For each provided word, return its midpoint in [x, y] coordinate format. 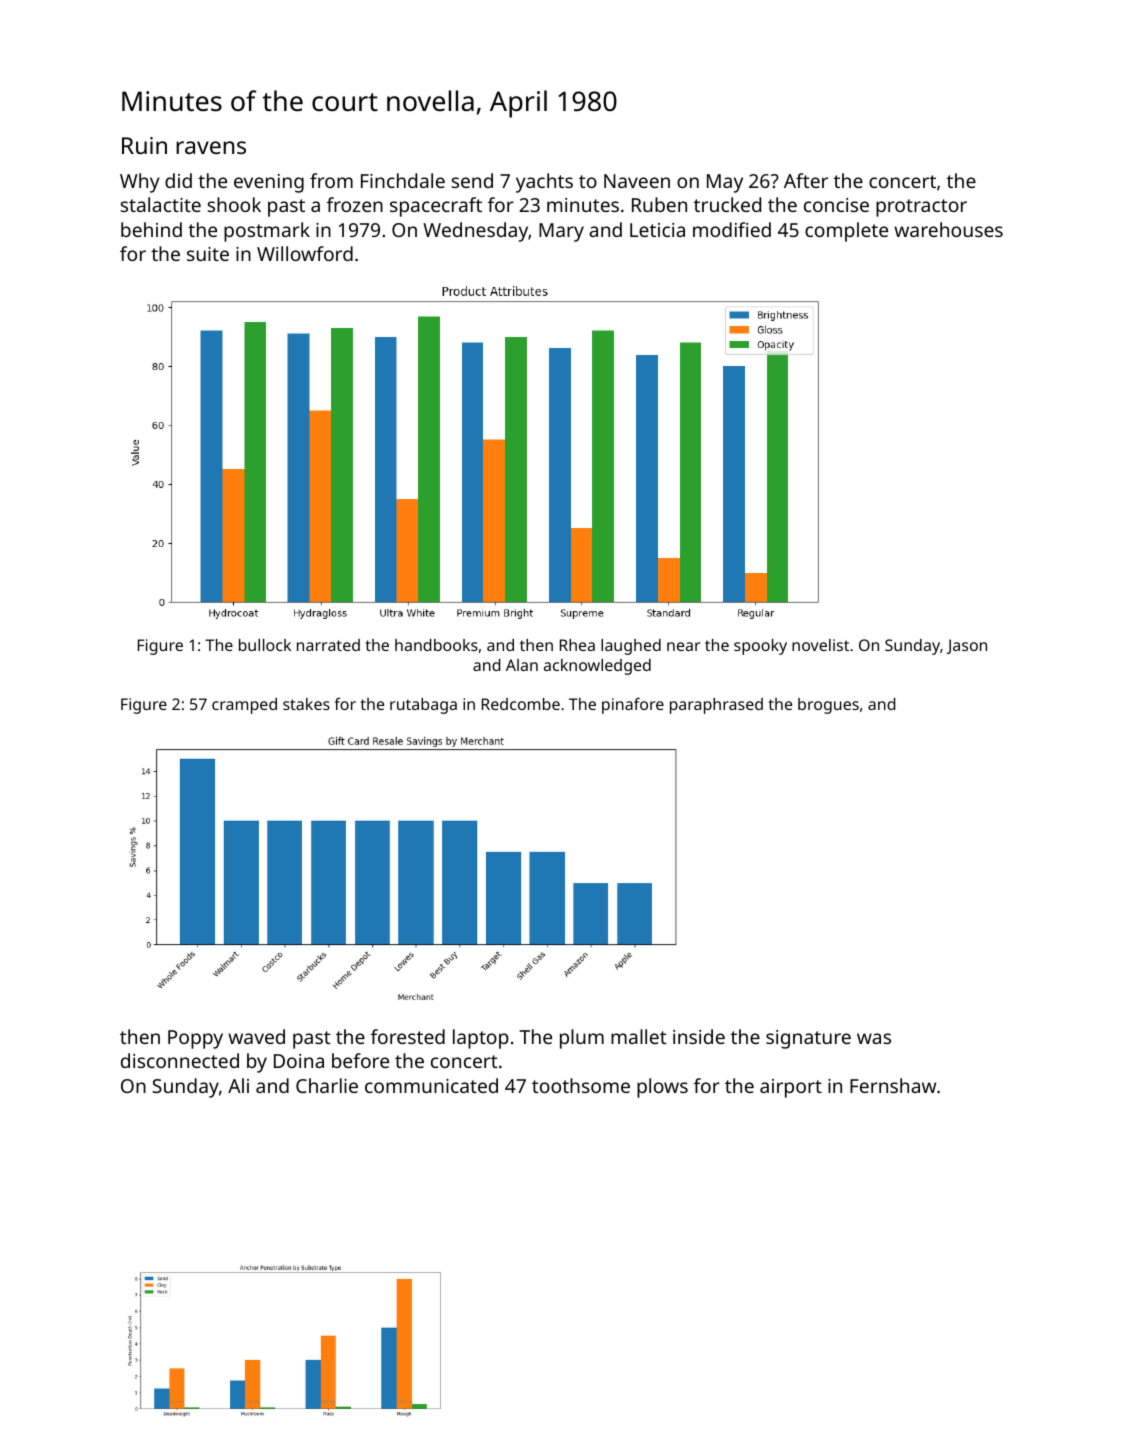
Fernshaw [893, 1085]
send [472, 180]
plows [662, 1088]
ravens [211, 147]
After [806, 180]
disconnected [180, 1060]
